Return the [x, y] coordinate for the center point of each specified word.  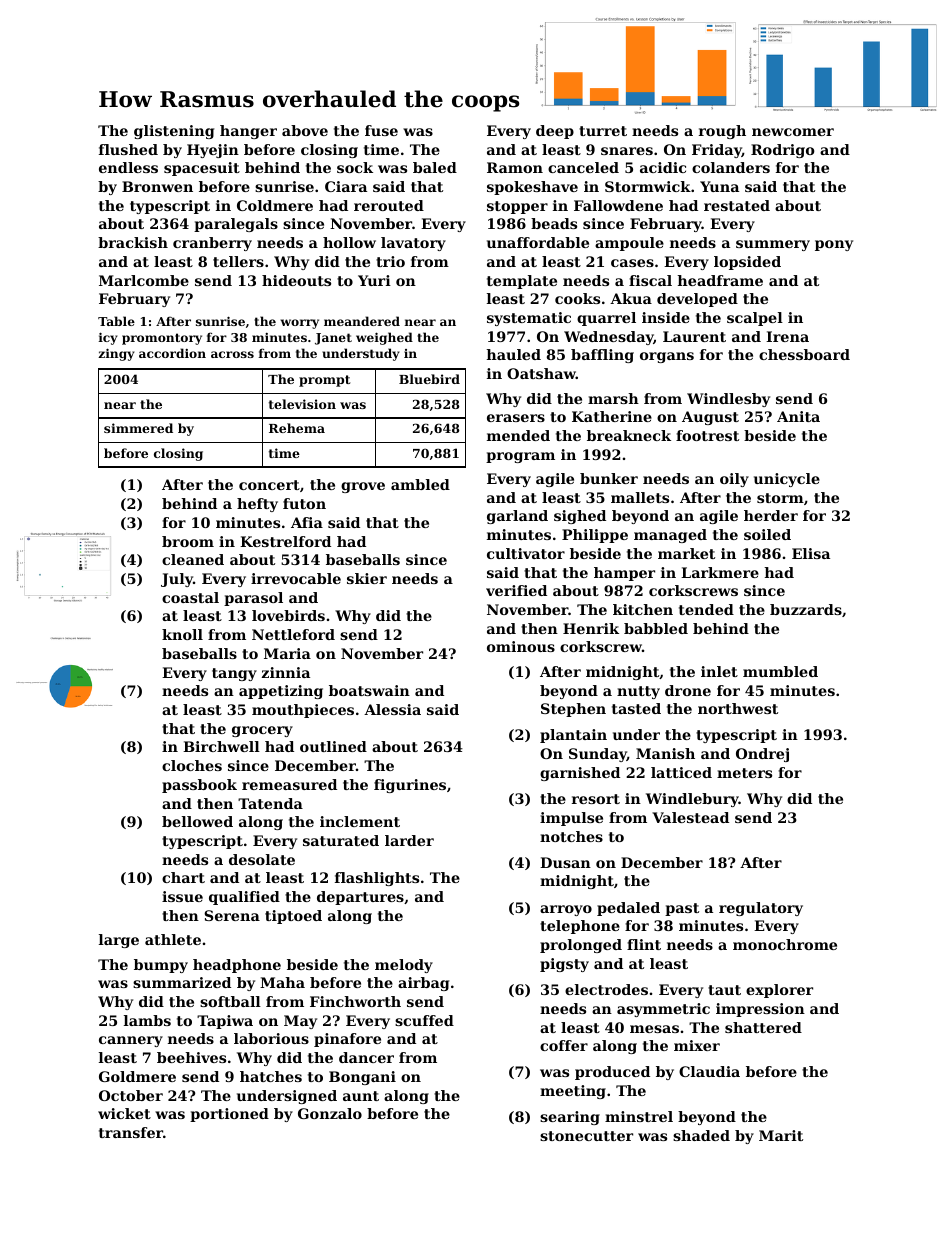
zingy [116, 354]
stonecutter [586, 1136]
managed [670, 536]
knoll [182, 634]
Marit [781, 1135]
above [305, 130]
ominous [521, 646]
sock [355, 167]
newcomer [793, 132]
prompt [324, 381]
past [682, 909]
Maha [282, 982]
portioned [229, 1115]
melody [404, 966]
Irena [787, 336]
